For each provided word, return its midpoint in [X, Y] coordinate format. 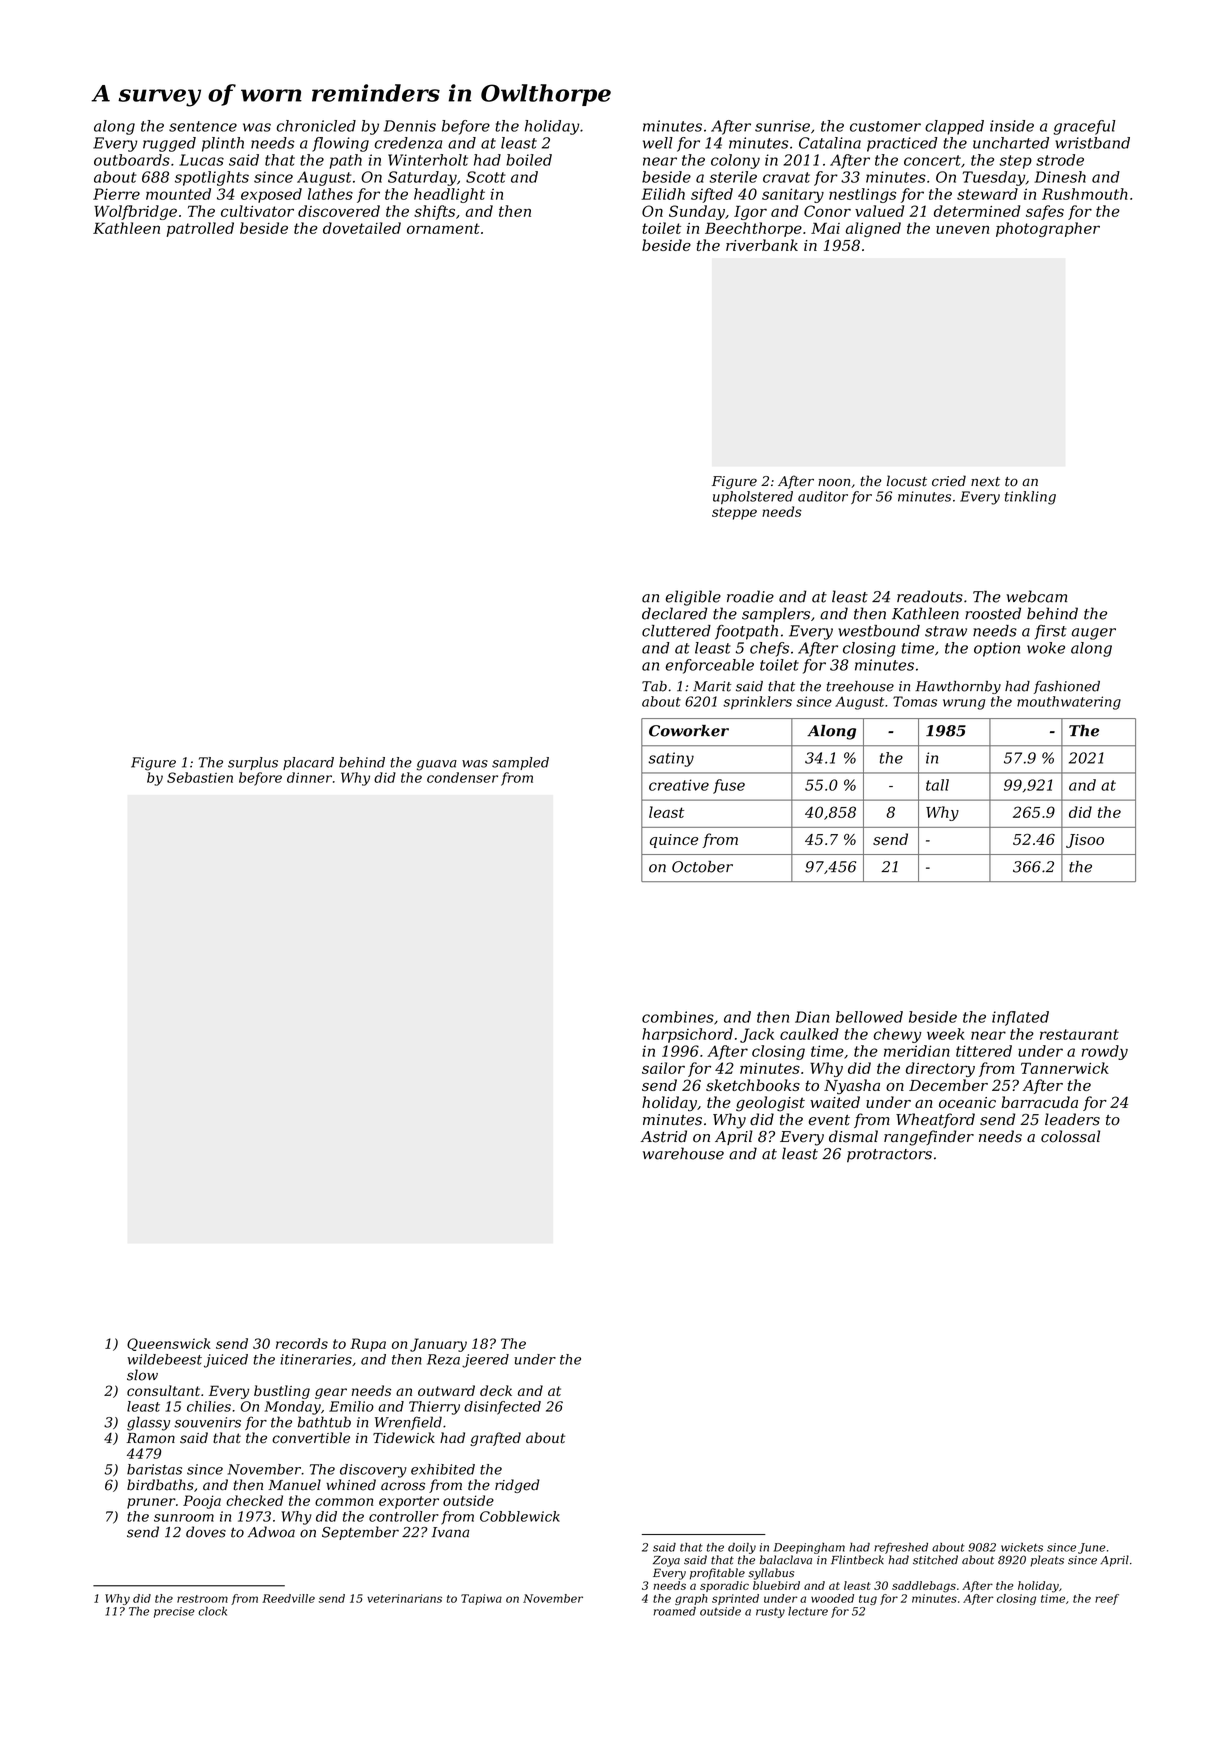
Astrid [664, 1136]
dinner [309, 777]
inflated [1020, 1018]
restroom [202, 1599]
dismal [853, 1136]
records [302, 1343]
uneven [962, 229]
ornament [443, 228]
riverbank [762, 245]
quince [674, 841]
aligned [873, 229]
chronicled [316, 126]
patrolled [200, 229]
